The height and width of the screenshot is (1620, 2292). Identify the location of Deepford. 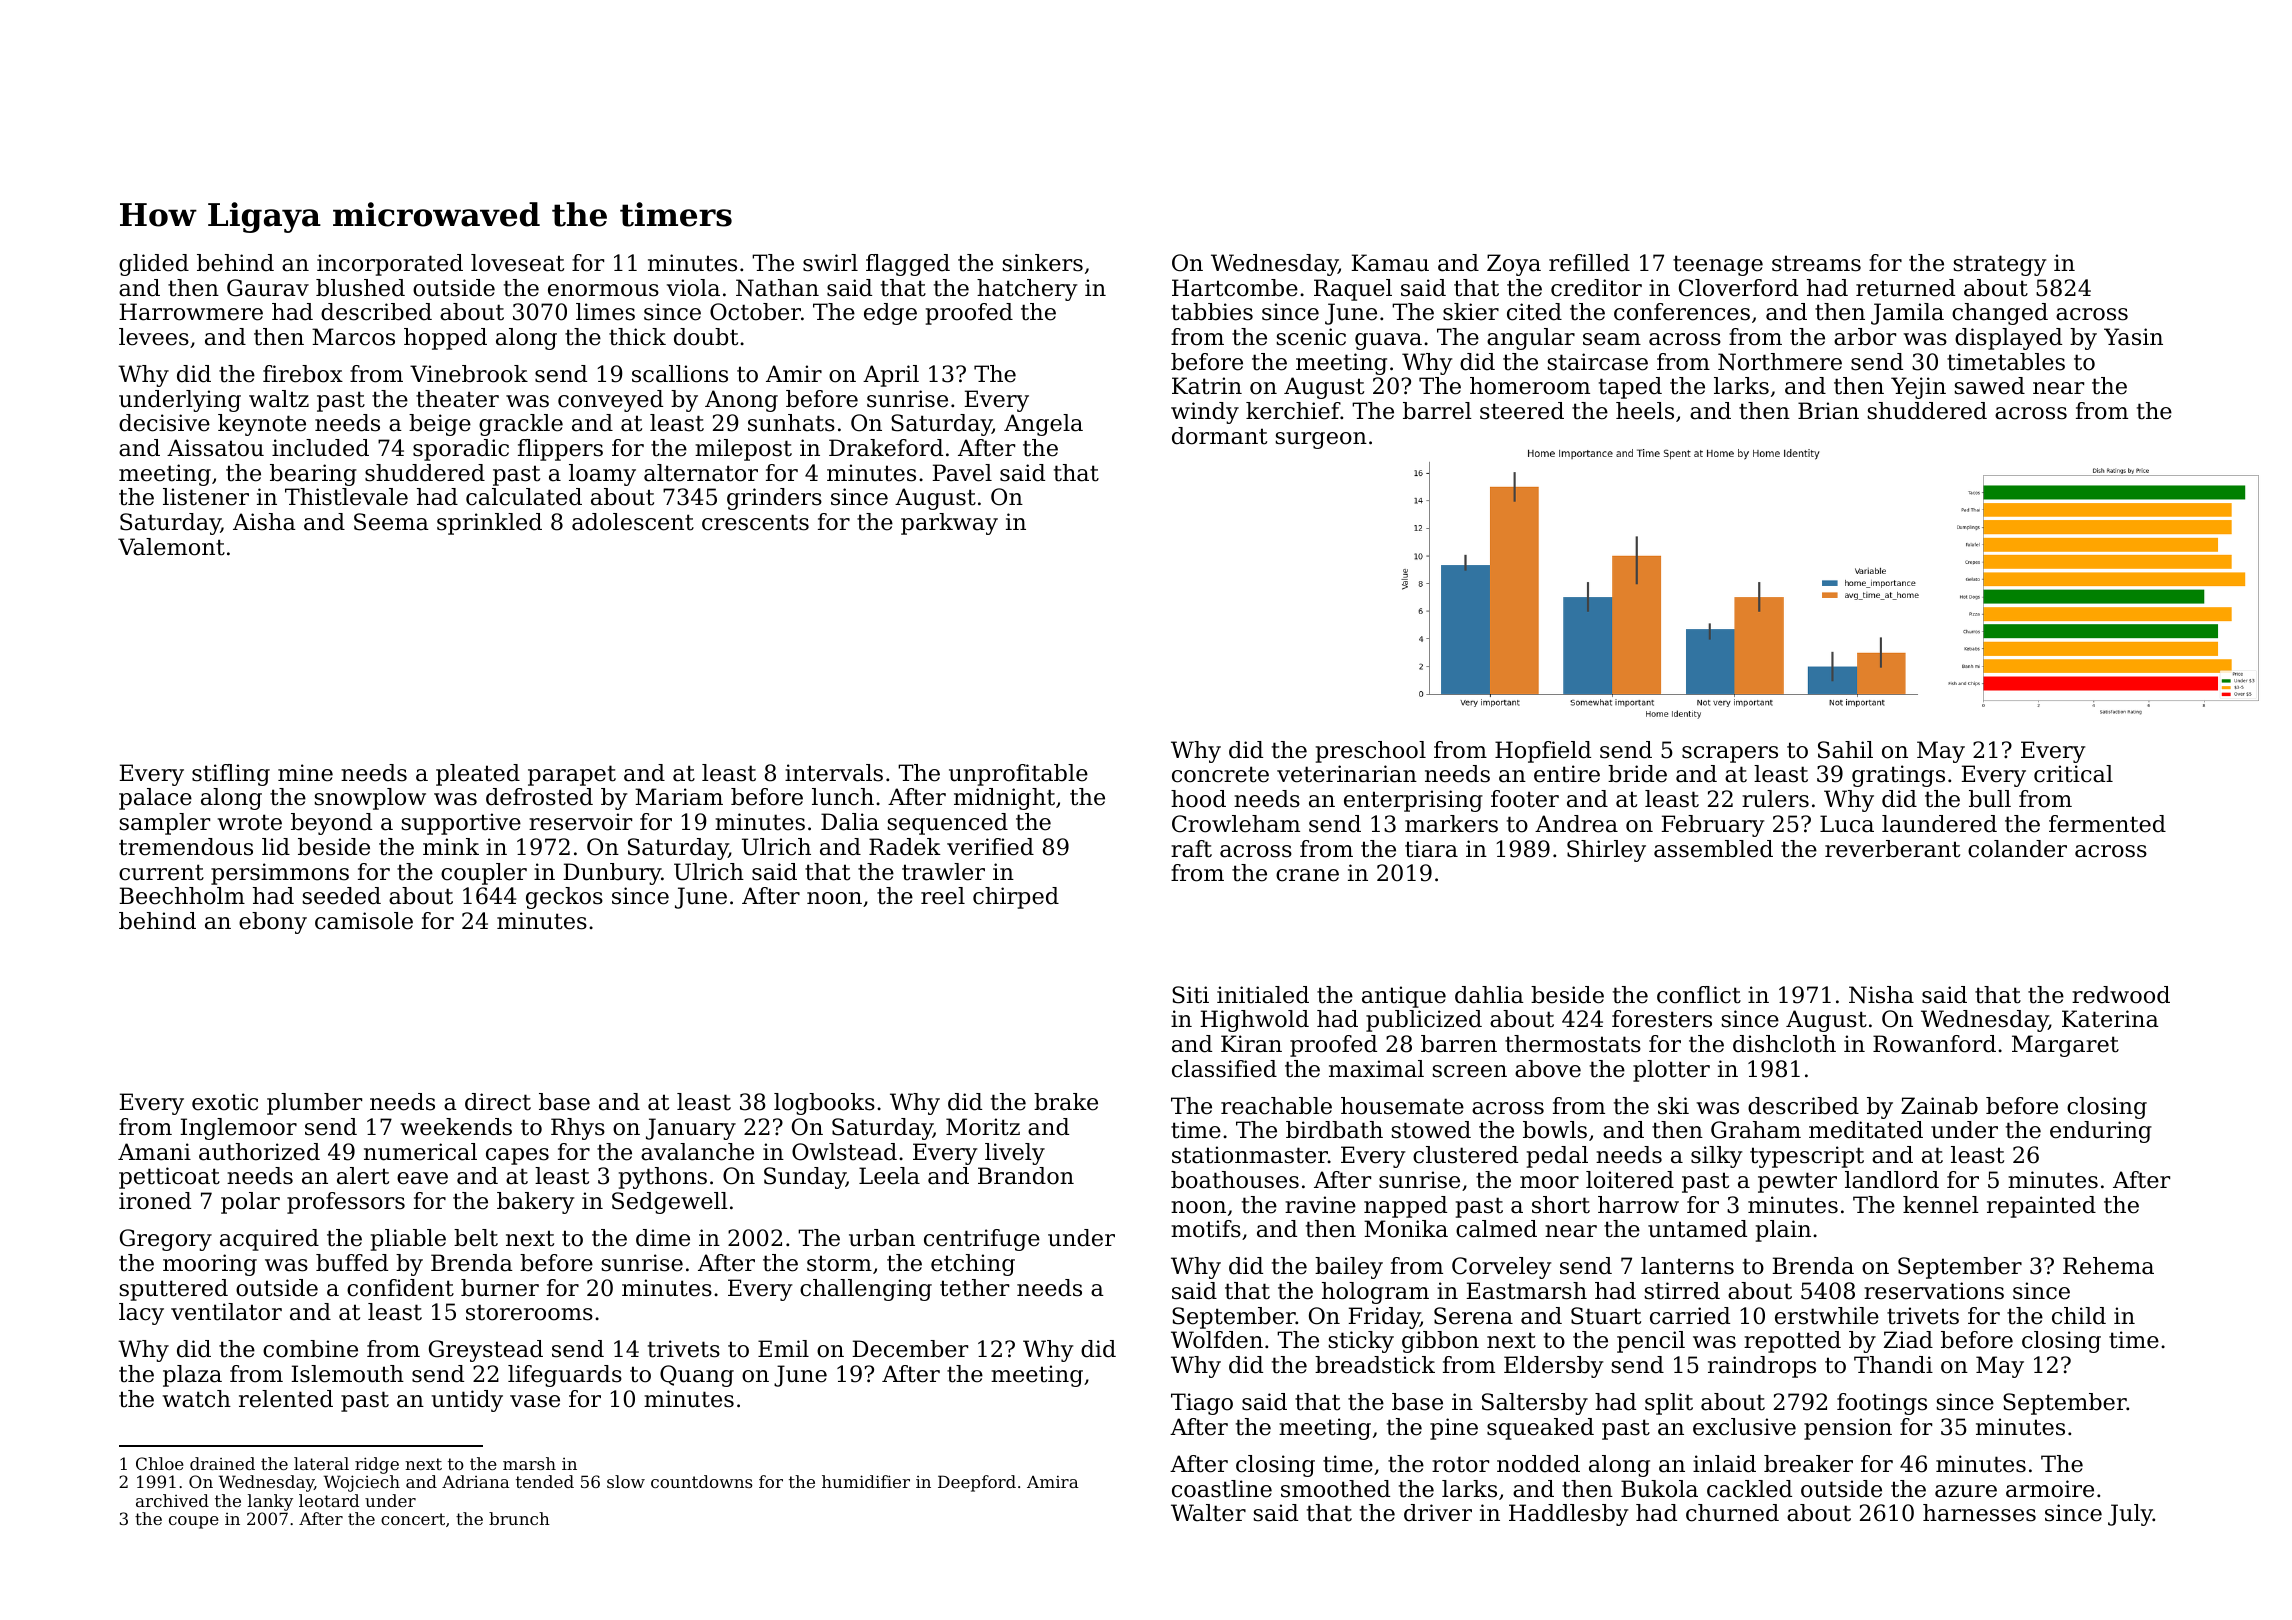
(977, 1483).
